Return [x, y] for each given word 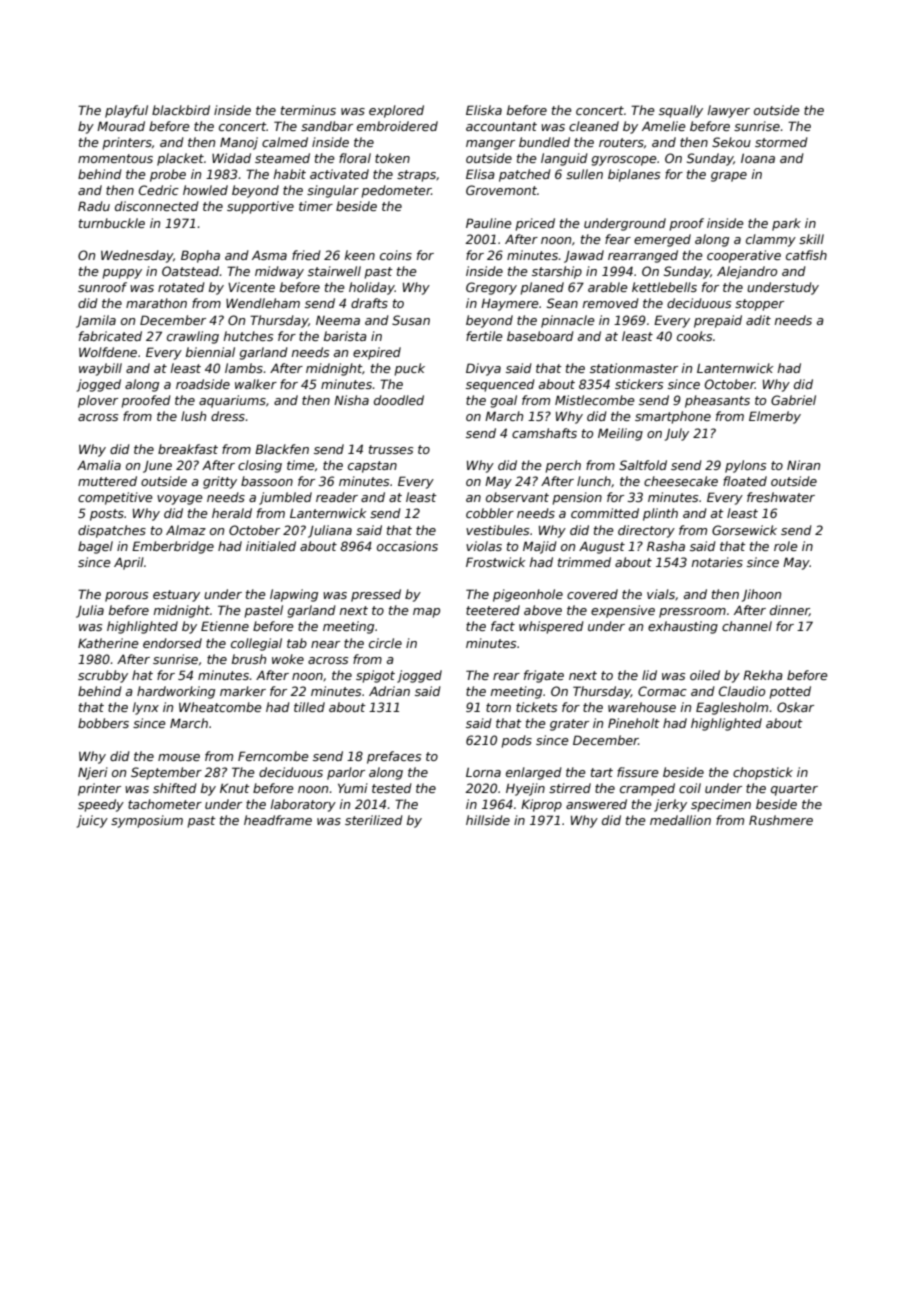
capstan [372, 467]
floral [355, 158]
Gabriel [793, 400]
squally [681, 111]
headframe [278, 820]
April [129, 563]
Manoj [239, 143]
